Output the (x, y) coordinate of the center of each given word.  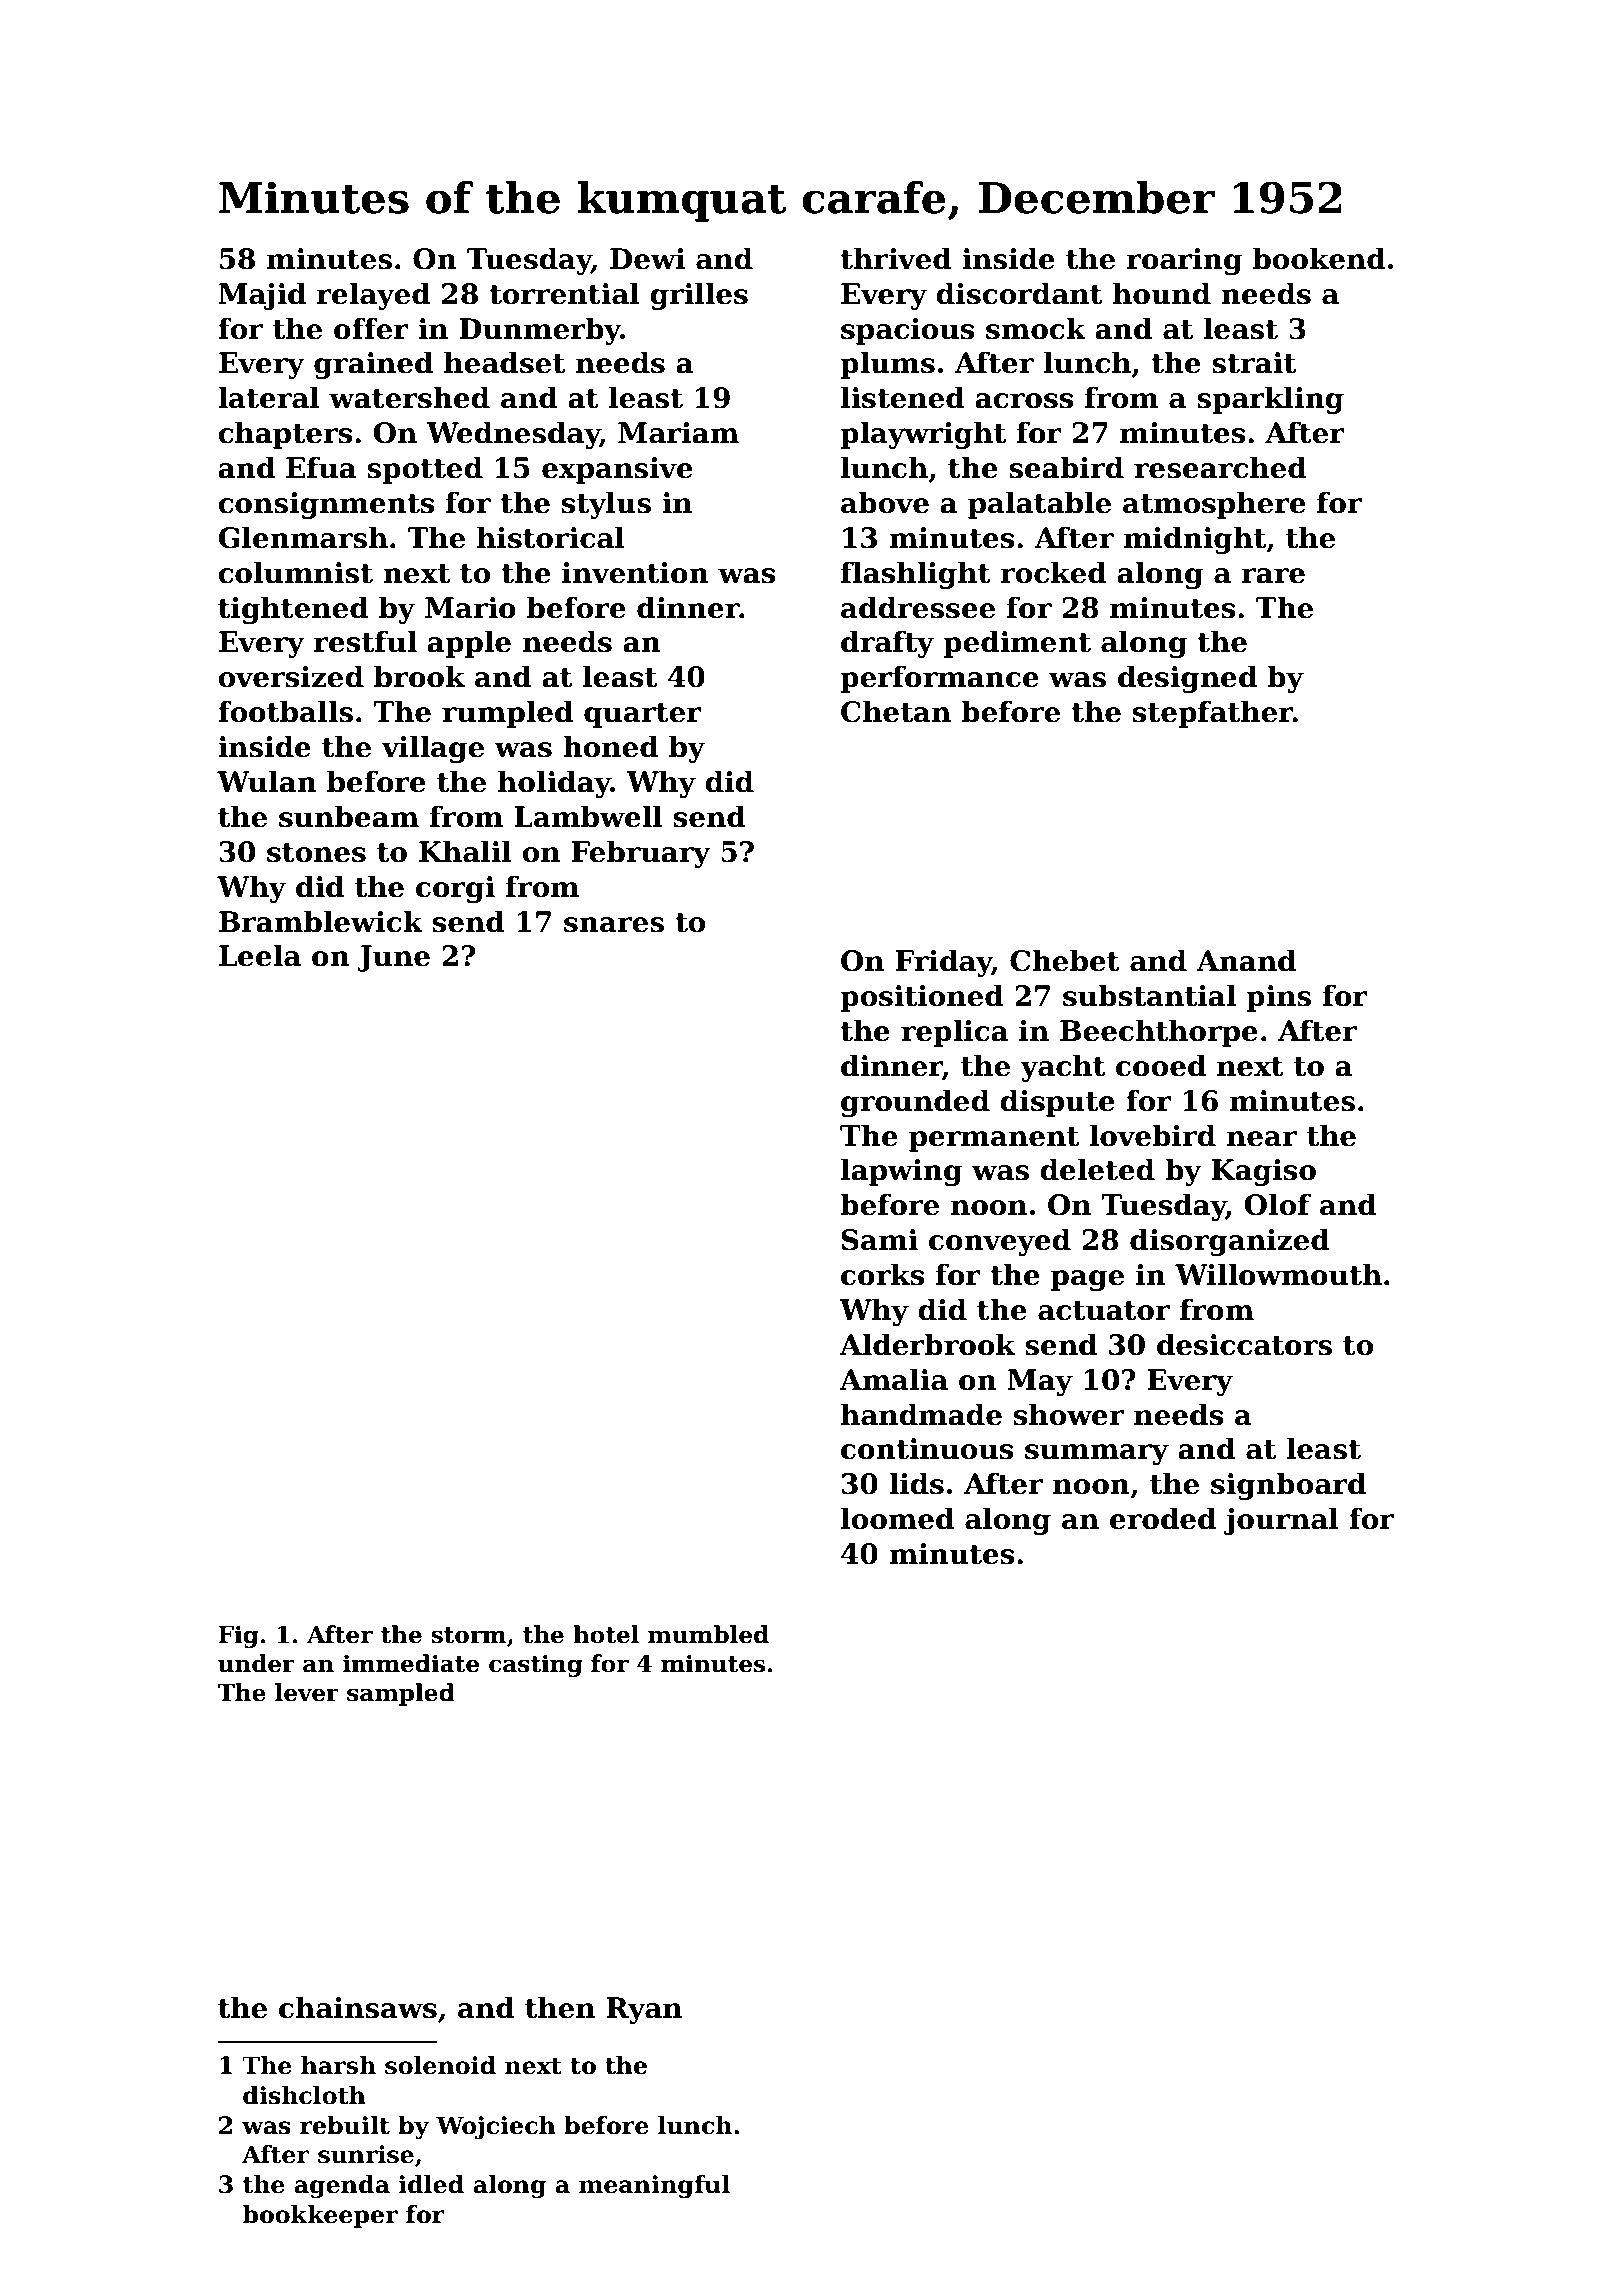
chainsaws (358, 2007)
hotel (606, 1634)
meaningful (654, 2186)
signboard (1288, 1486)
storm (468, 1635)
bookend (1319, 258)
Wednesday (513, 435)
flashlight (916, 575)
